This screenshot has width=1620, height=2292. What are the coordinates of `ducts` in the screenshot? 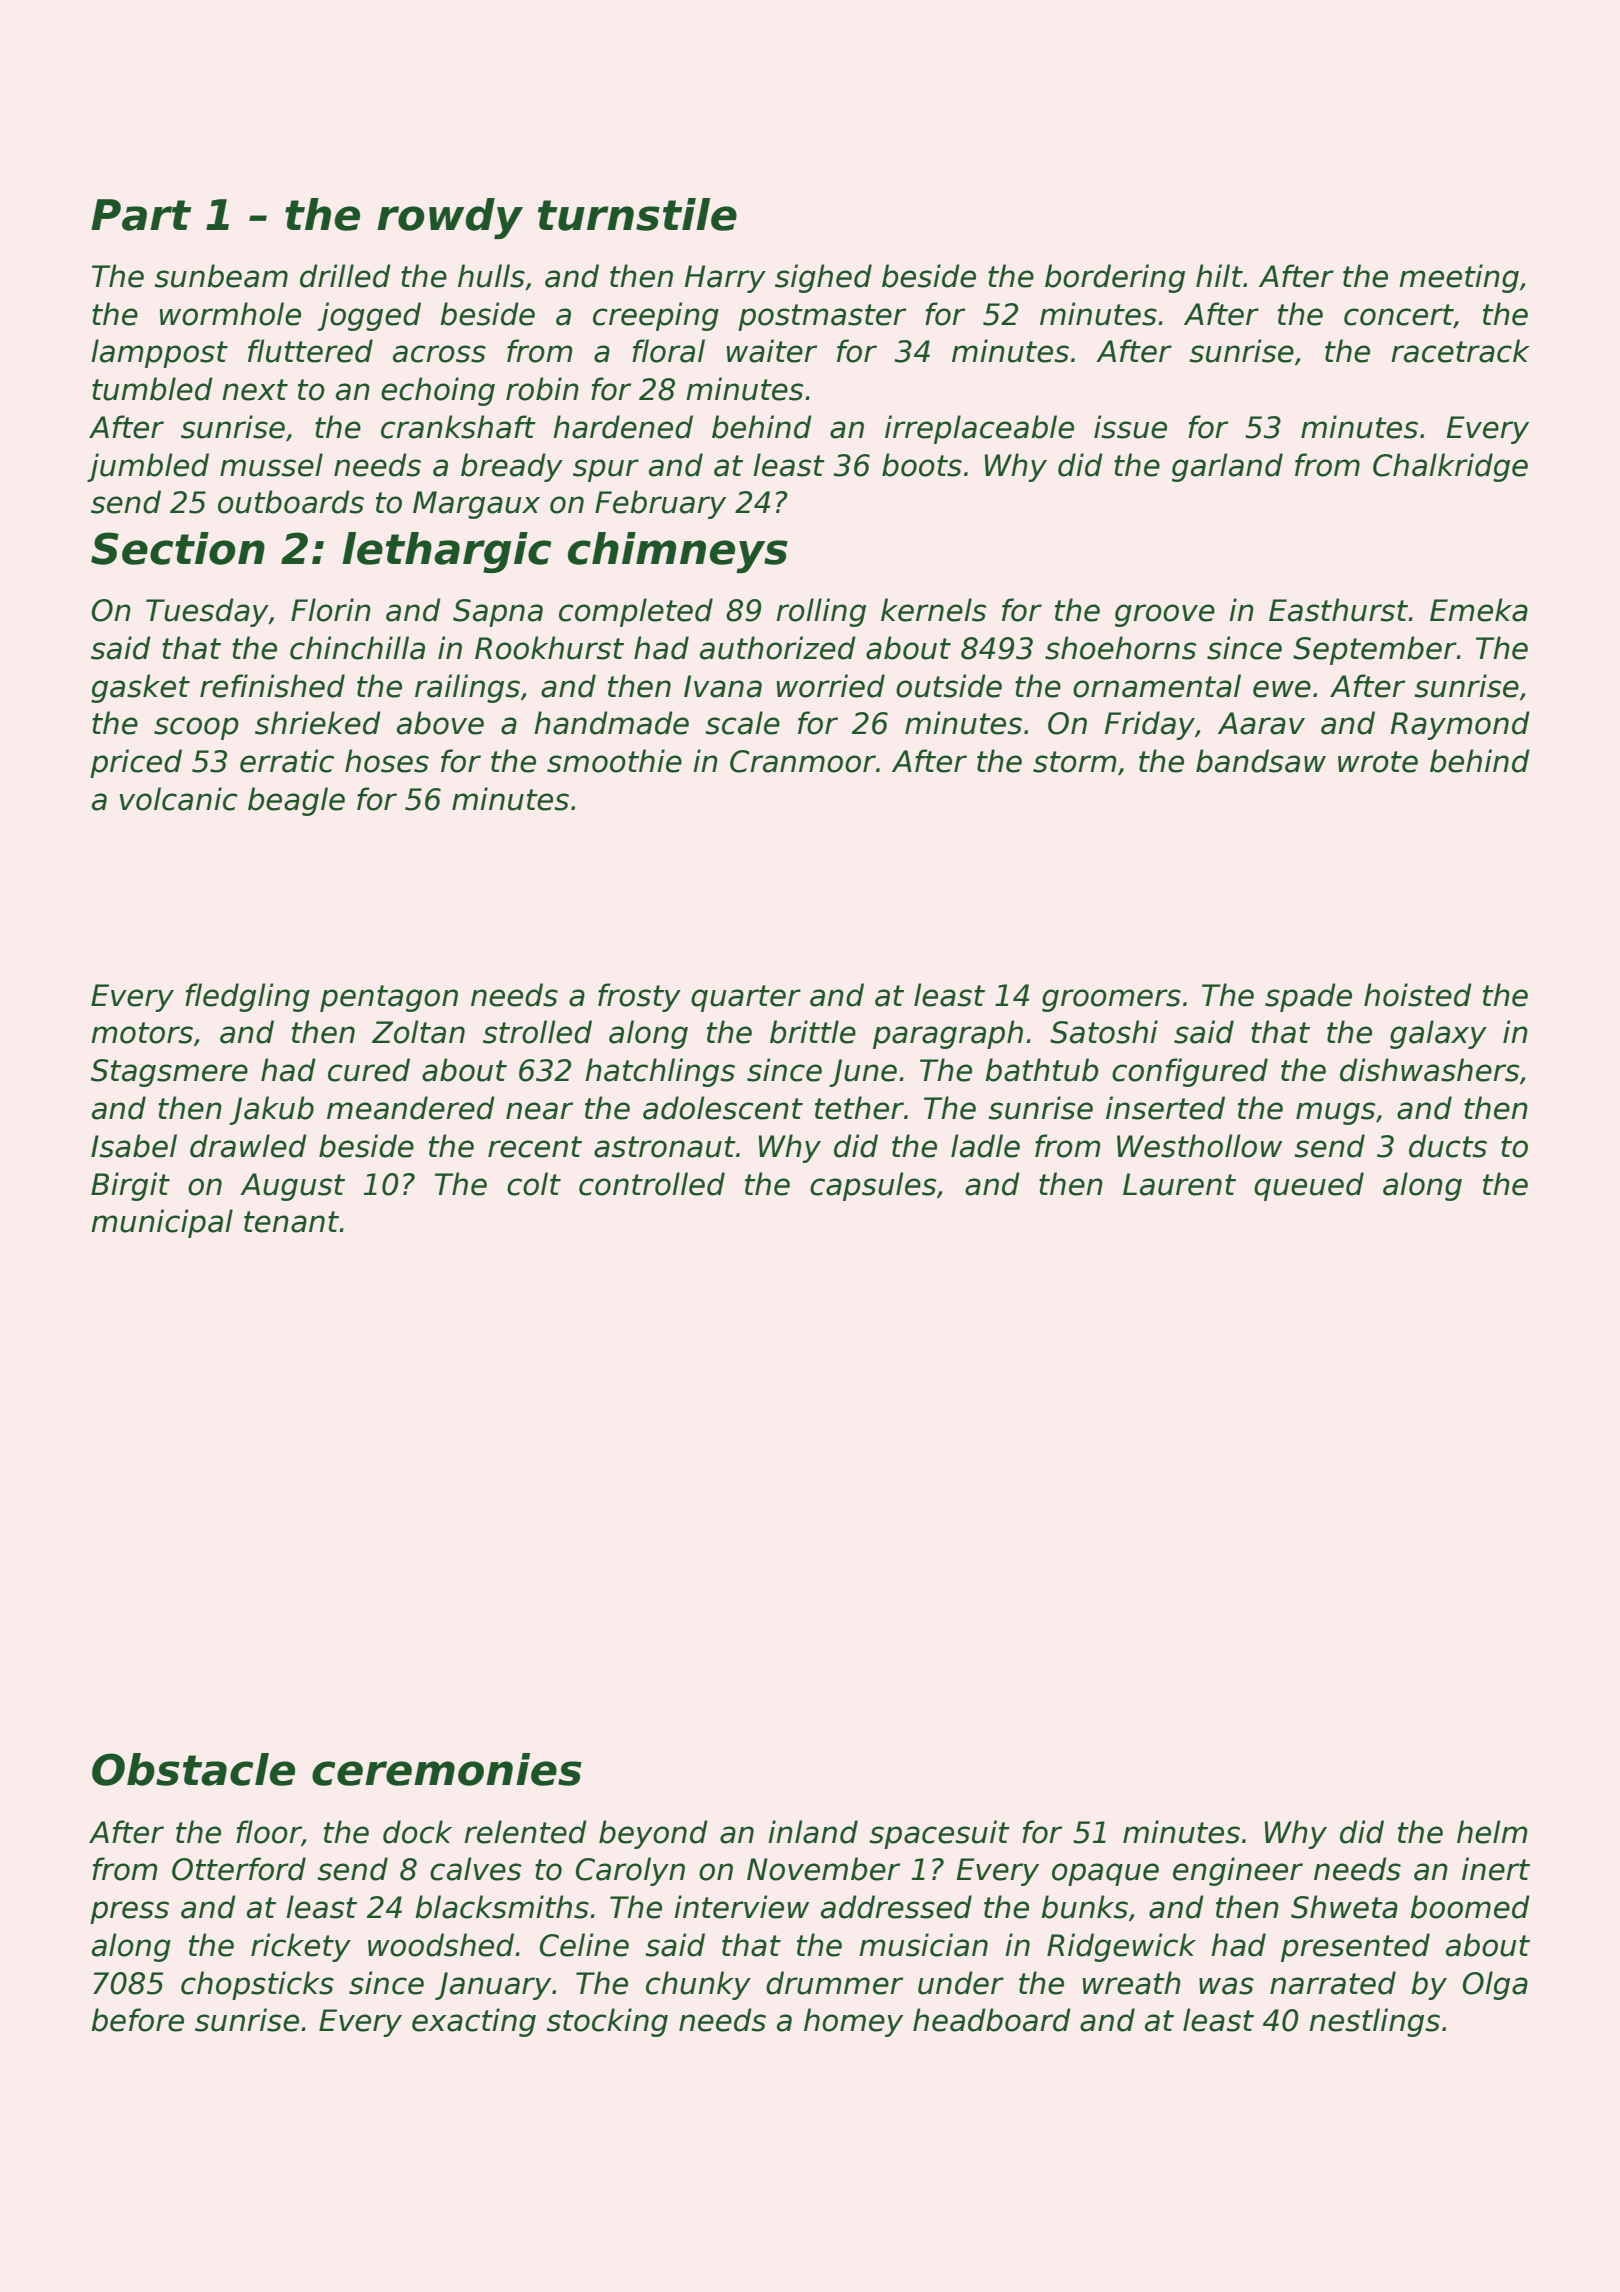 It's located at (1448, 1146).
